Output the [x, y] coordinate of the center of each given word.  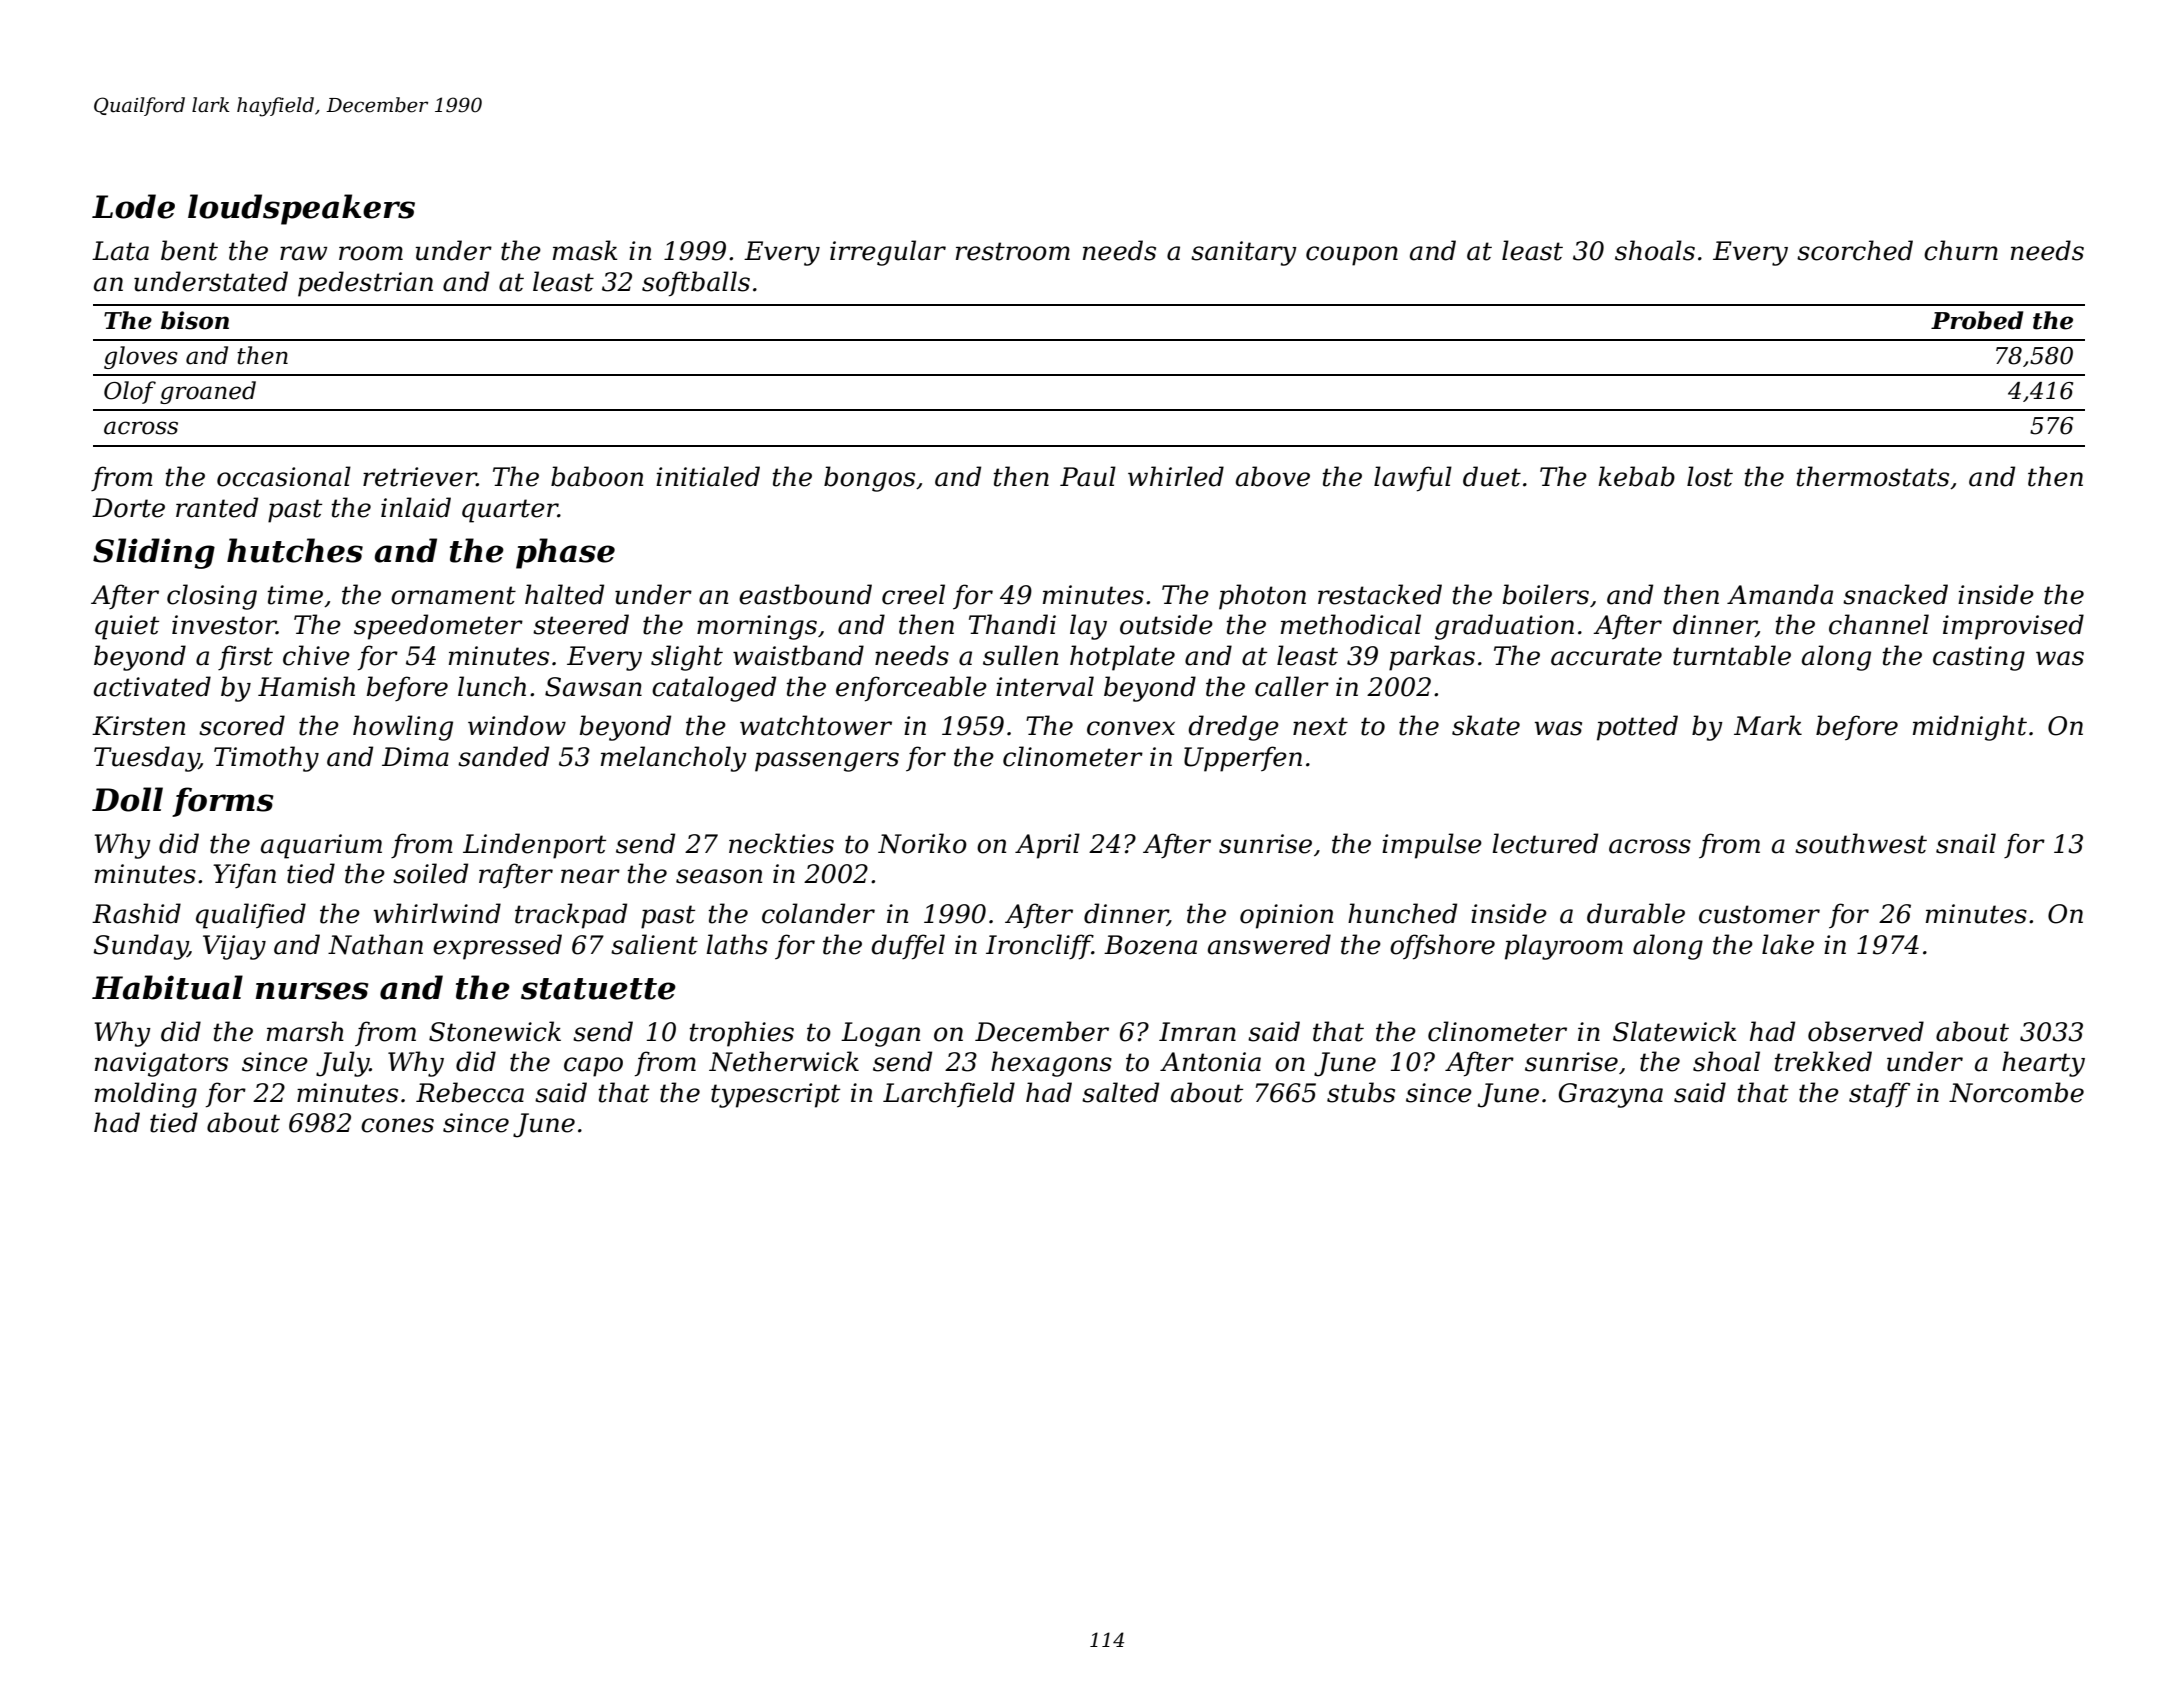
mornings [757, 627]
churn [1961, 250]
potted [1637, 728]
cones [397, 1125]
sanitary [1244, 253]
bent [189, 250]
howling [403, 728]
